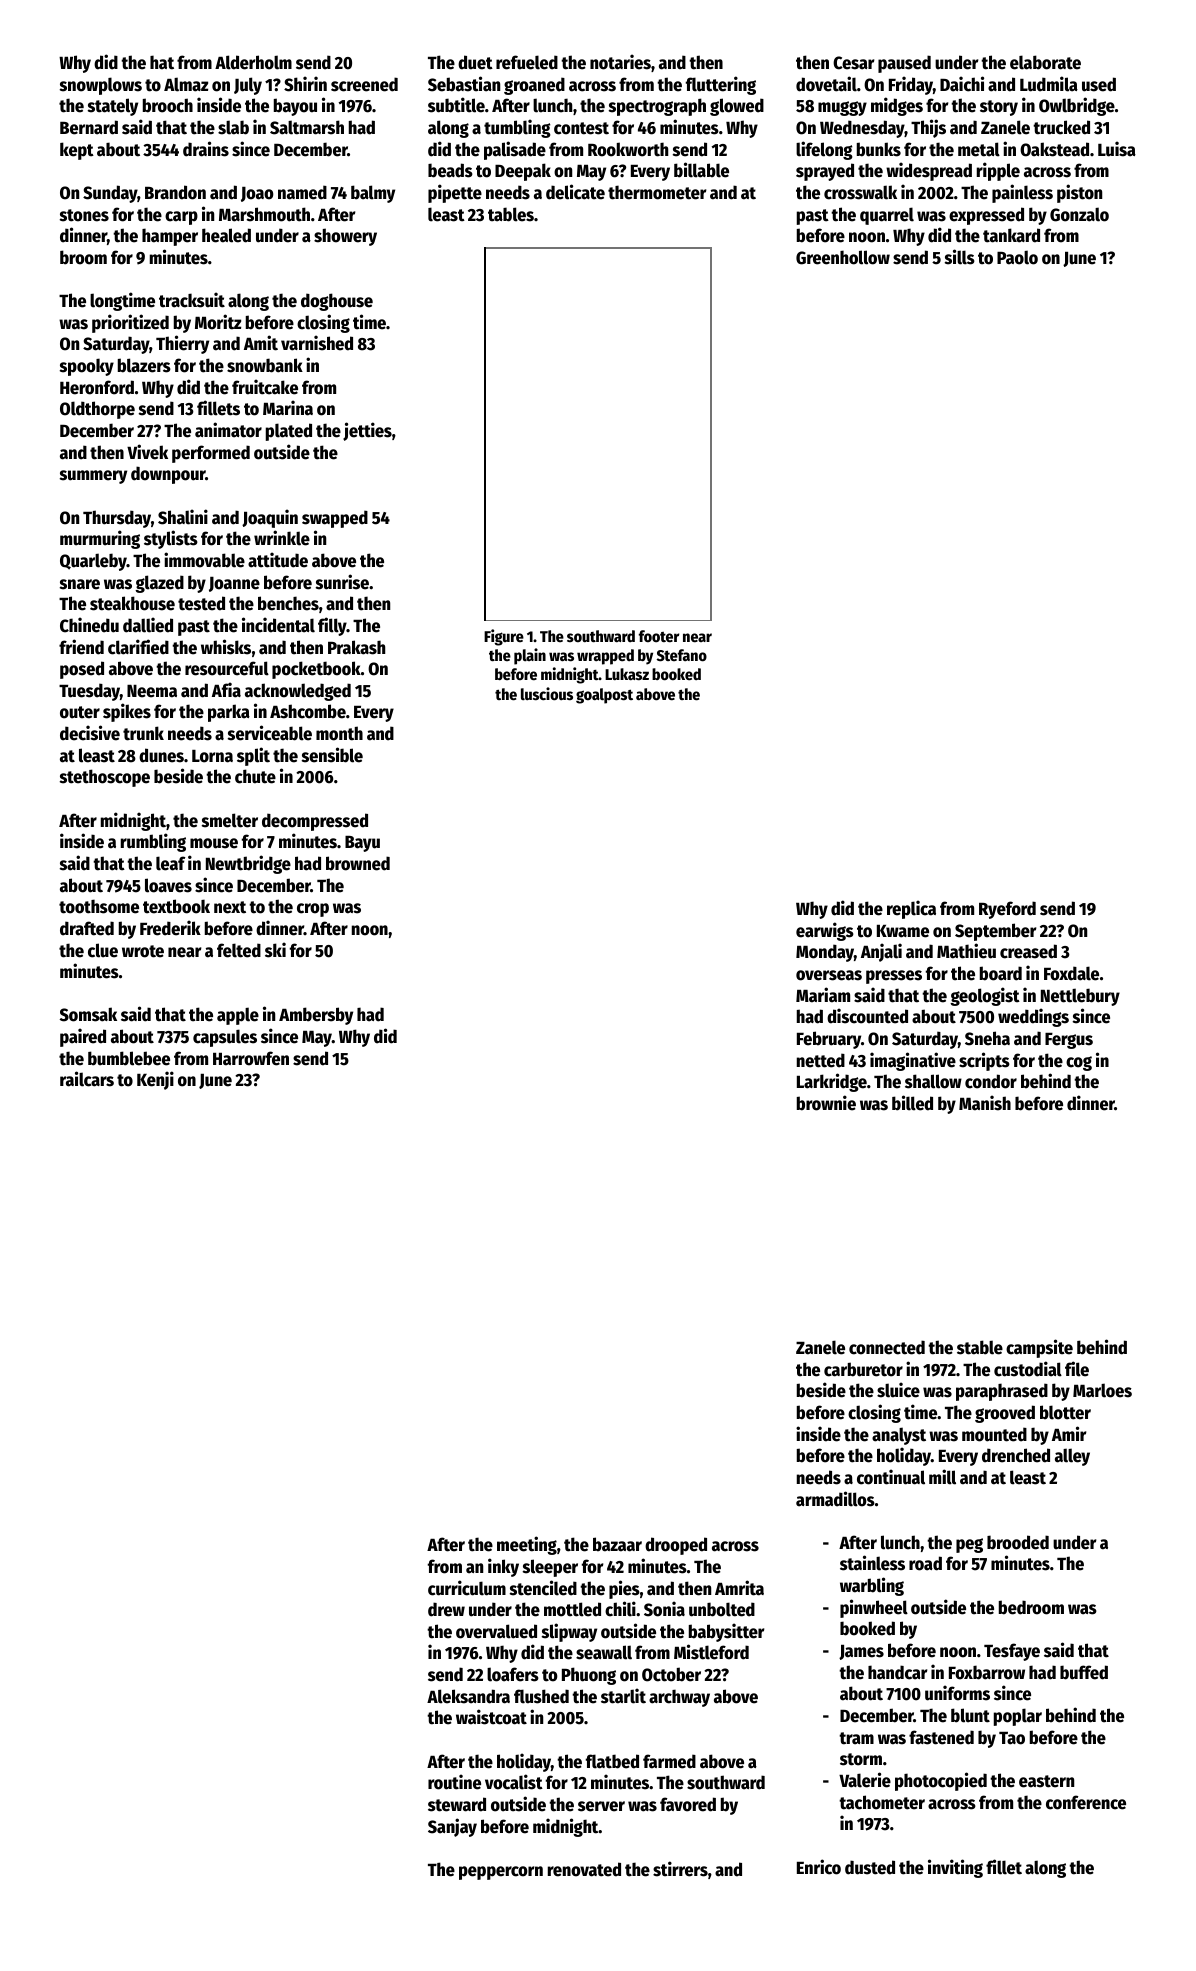  Describe the element at coordinates (211, 454) in the image. I see `performed` at that location.
